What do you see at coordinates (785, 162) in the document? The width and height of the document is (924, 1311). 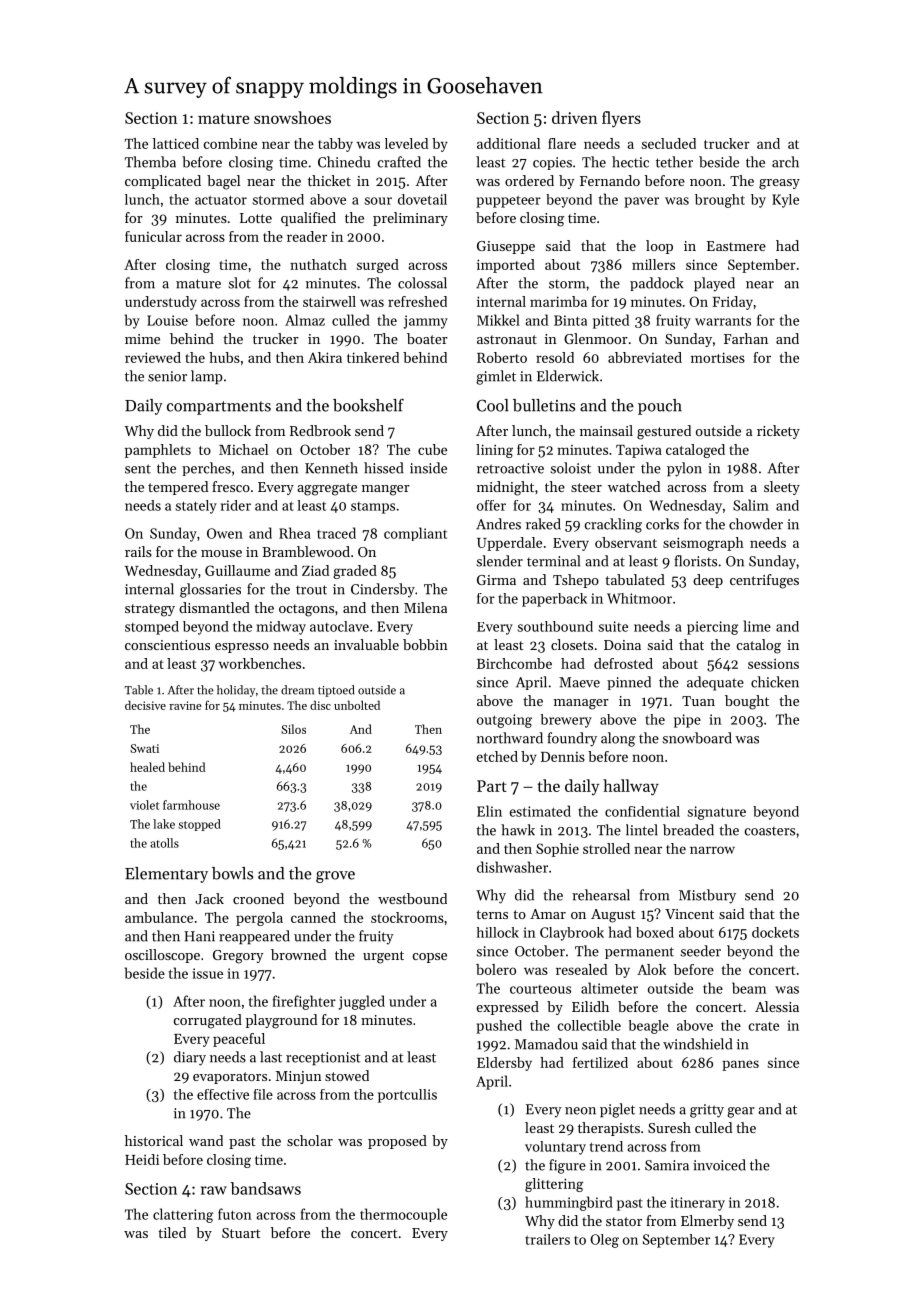 I see `arch` at bounding box center [785, 162].
